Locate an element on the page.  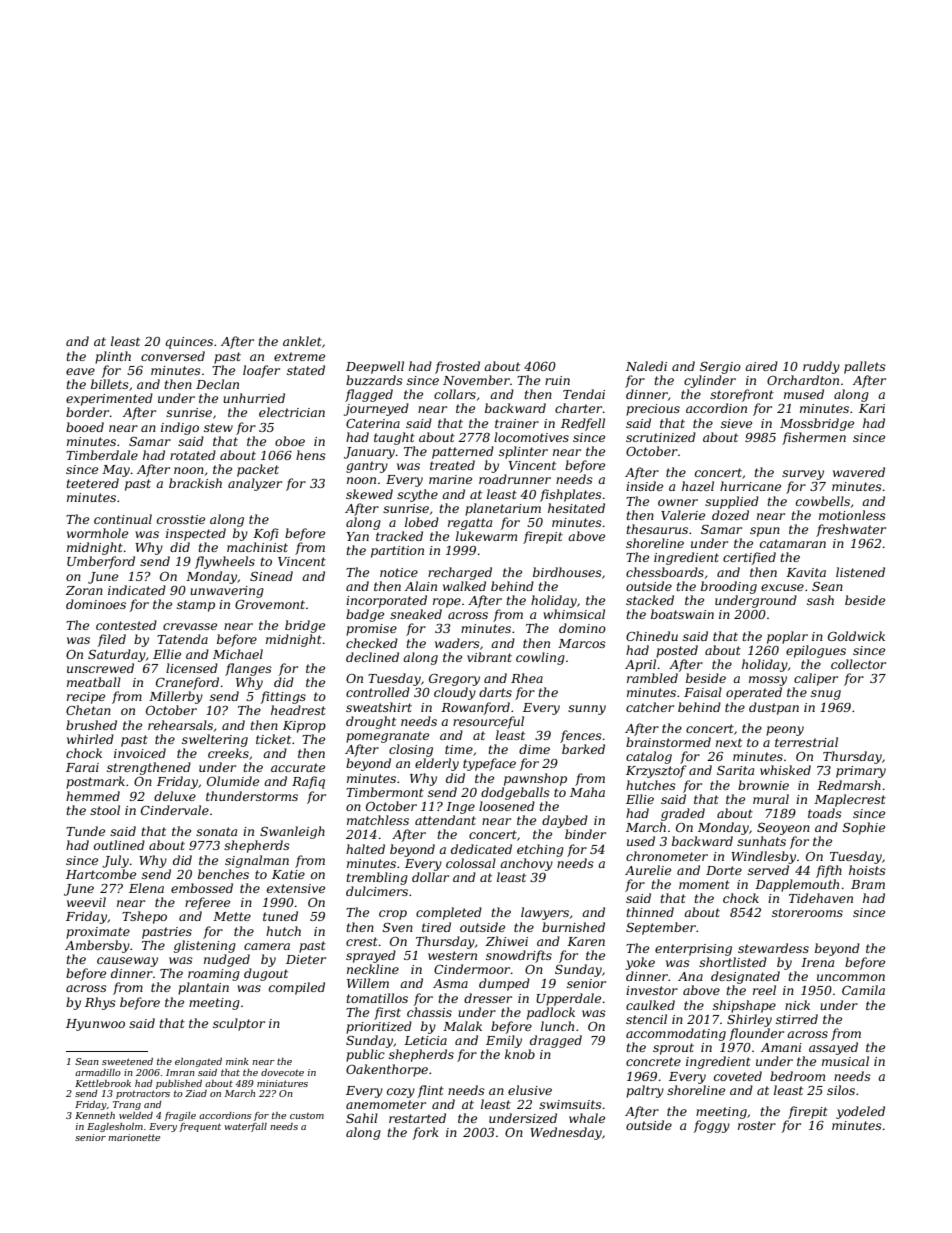
Kari is located at coordinates (872, 408).
